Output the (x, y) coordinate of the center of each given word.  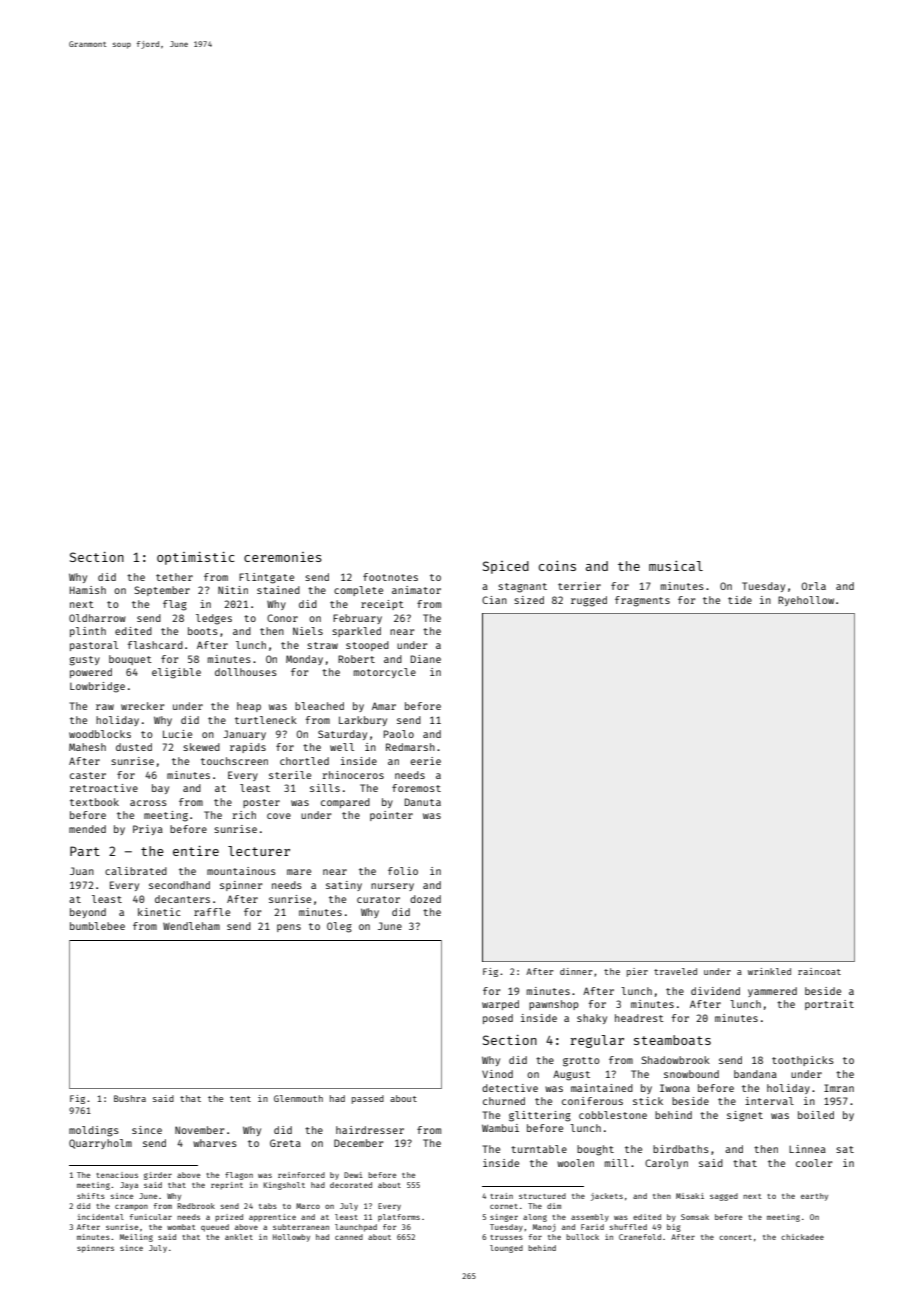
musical (676, 566)
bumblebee (97, 926)
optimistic (195, 558)
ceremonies (283, 557)
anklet (239, 1237)
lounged (506, 1249)
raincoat (819, 971)
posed (498, 1019)
